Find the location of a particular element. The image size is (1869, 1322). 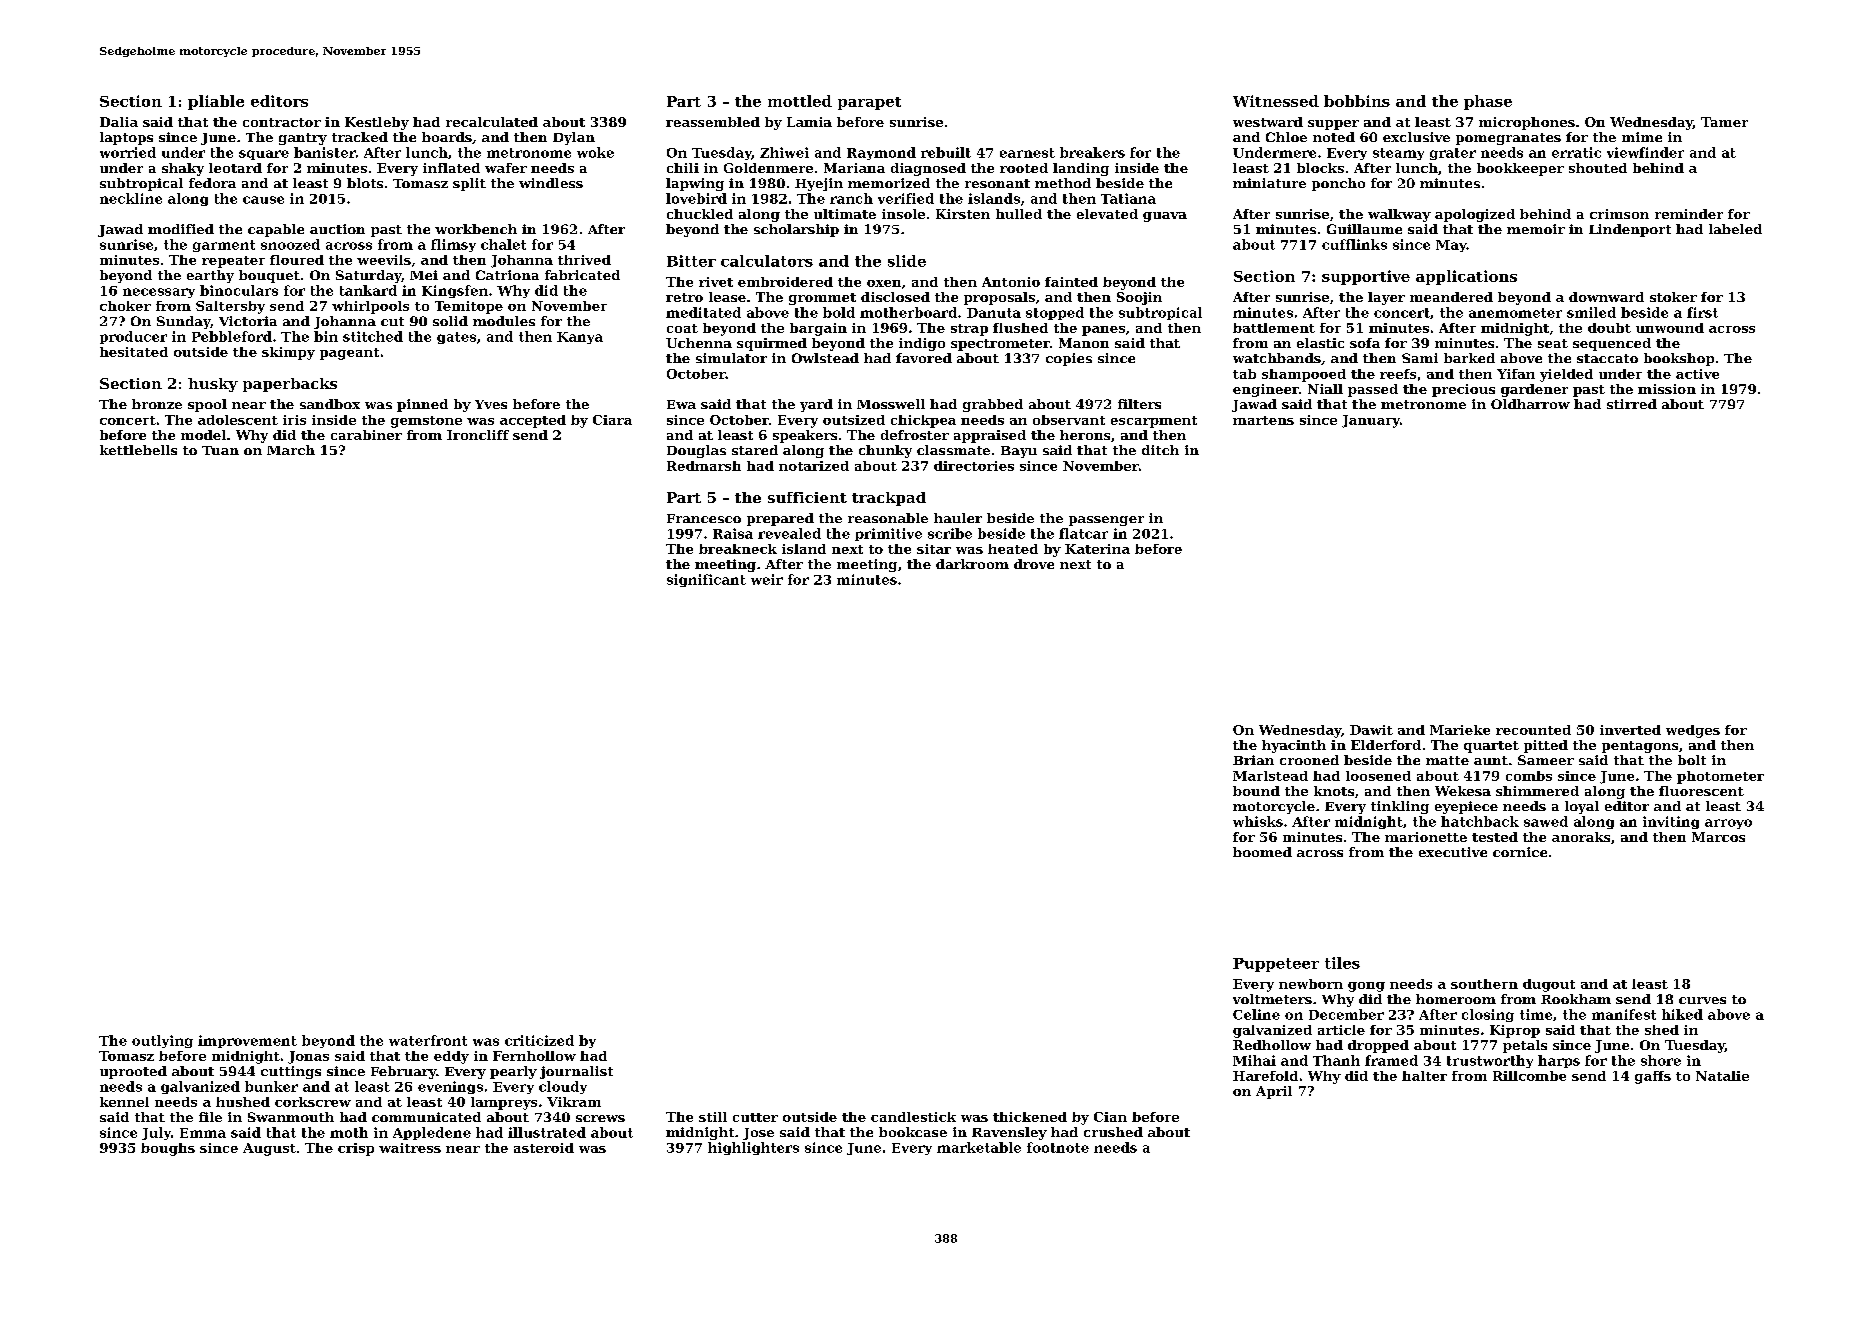

layer is located at coordinates (1386, 298).
